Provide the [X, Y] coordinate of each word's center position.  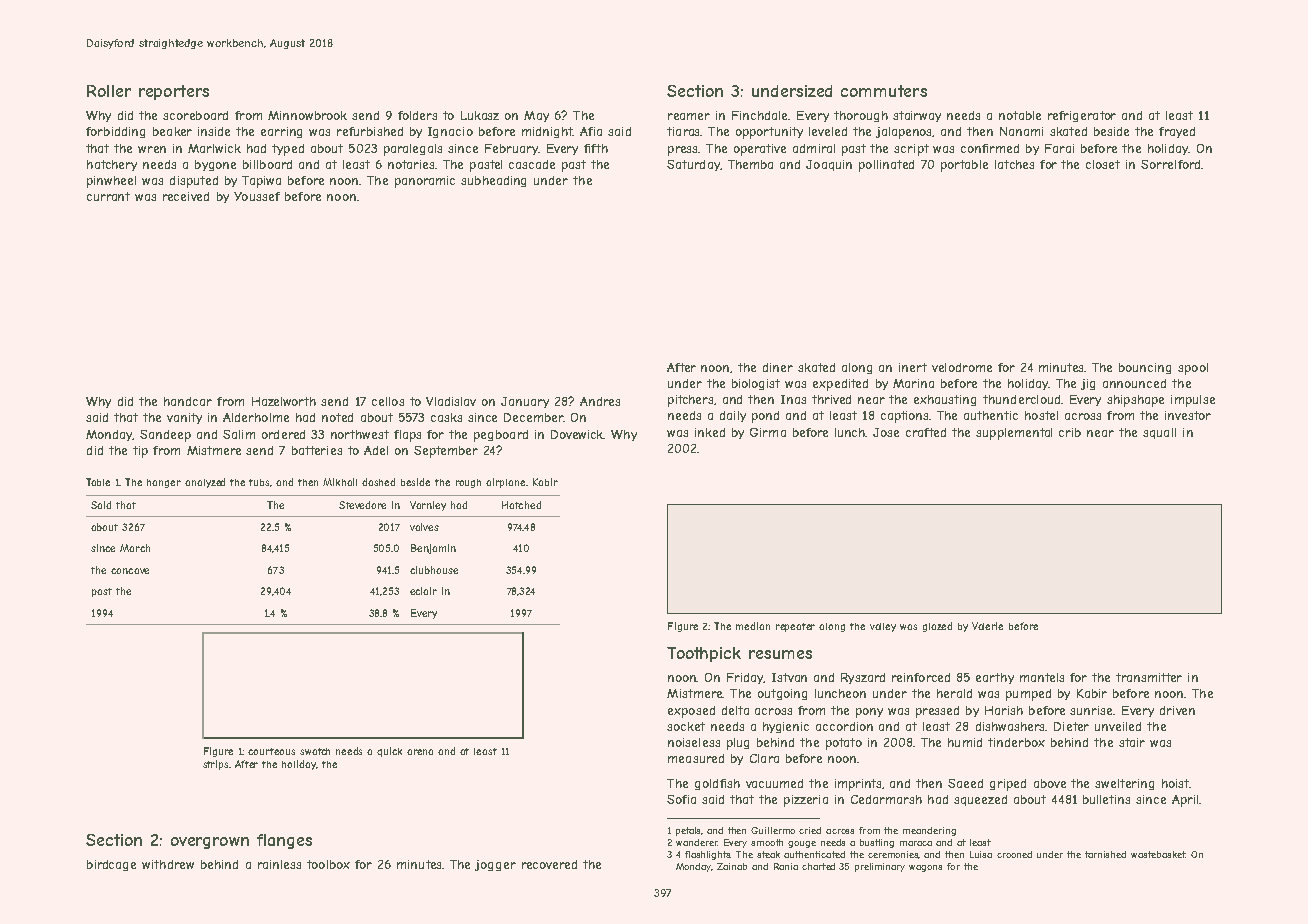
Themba [750, 164]
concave [130, 571]
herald [954, 693]
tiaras [684, 131]
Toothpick [704, 654]
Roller [109, 91]
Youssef [257, 196]
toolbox [328, 864]
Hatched [521, 505]
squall [1159, 433]
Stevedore [362, 505]
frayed [1177, 132]
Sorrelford [1170, 164]
